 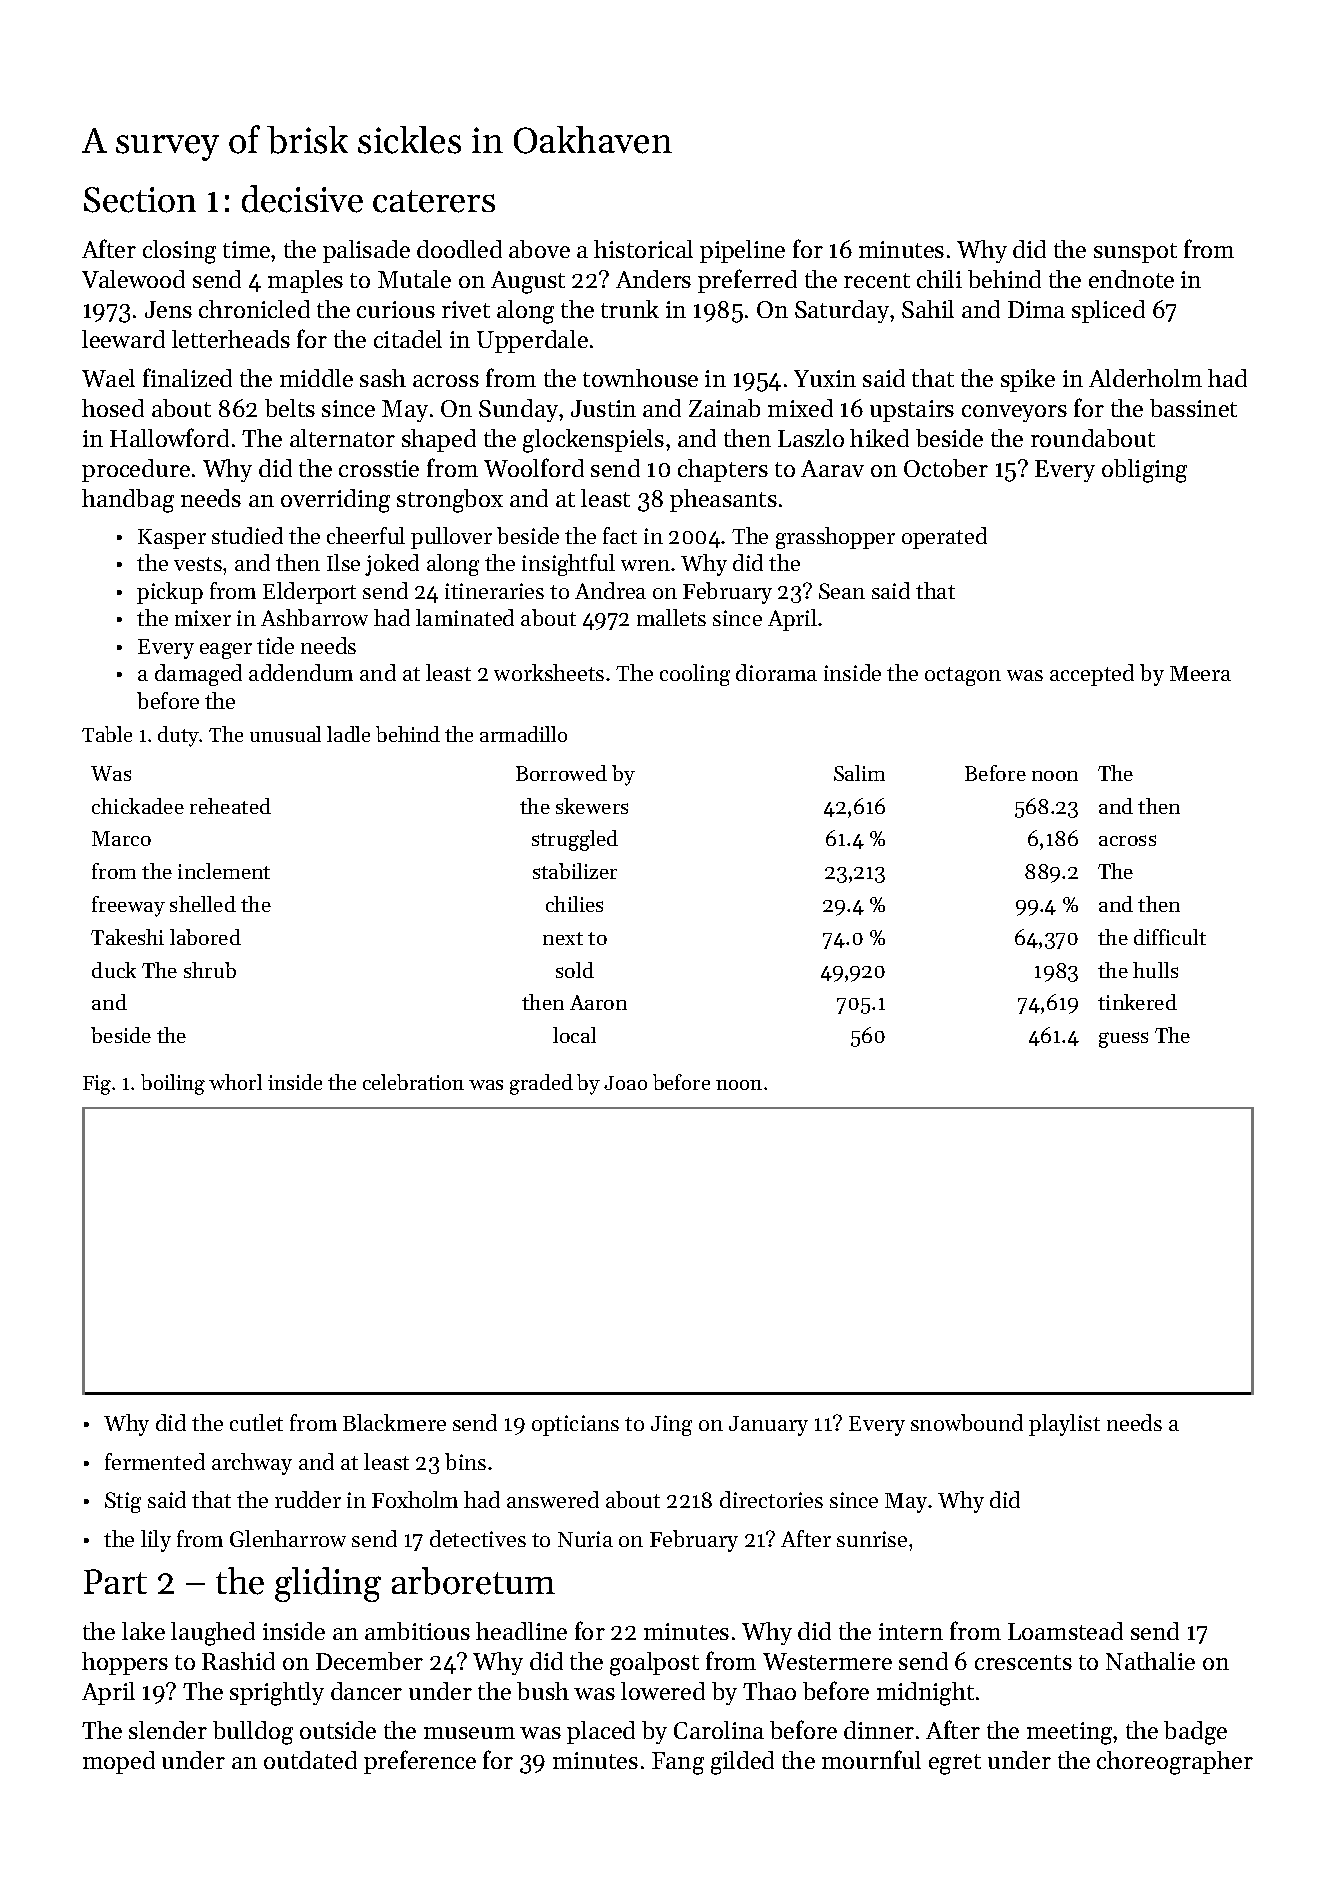 I want to click on sunspot, so click(x=1135, y=253).
